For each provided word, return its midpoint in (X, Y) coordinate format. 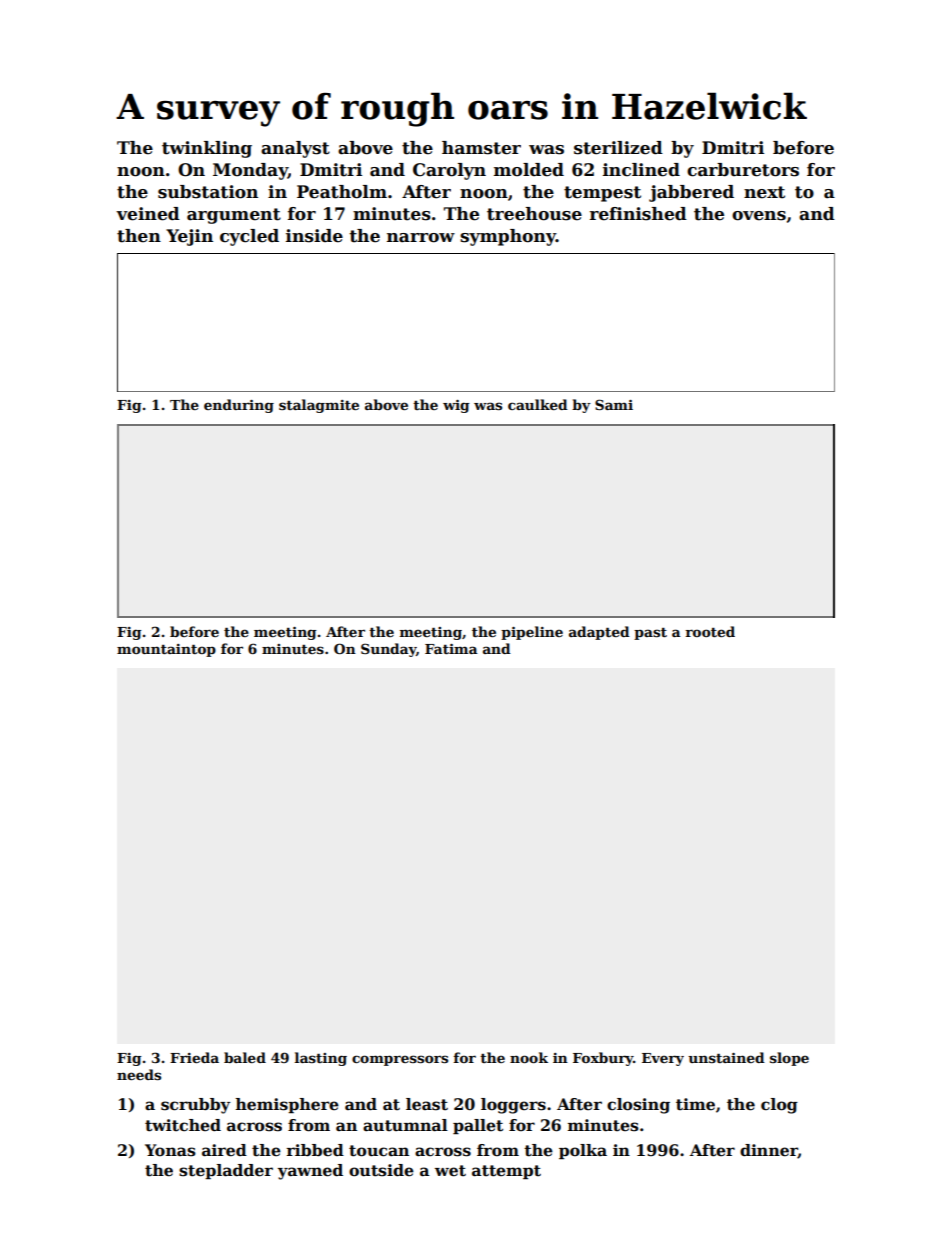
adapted (599, 633)
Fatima (451, 649)
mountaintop (166, 650)
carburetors (743, 170)
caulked (538, 404)
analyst (295, 149)
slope (789, 1059)
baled (245, 1057)
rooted (710, 631)
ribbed (315, 1150)
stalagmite (319, 406)
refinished (638, 214)
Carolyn (449, 171)
